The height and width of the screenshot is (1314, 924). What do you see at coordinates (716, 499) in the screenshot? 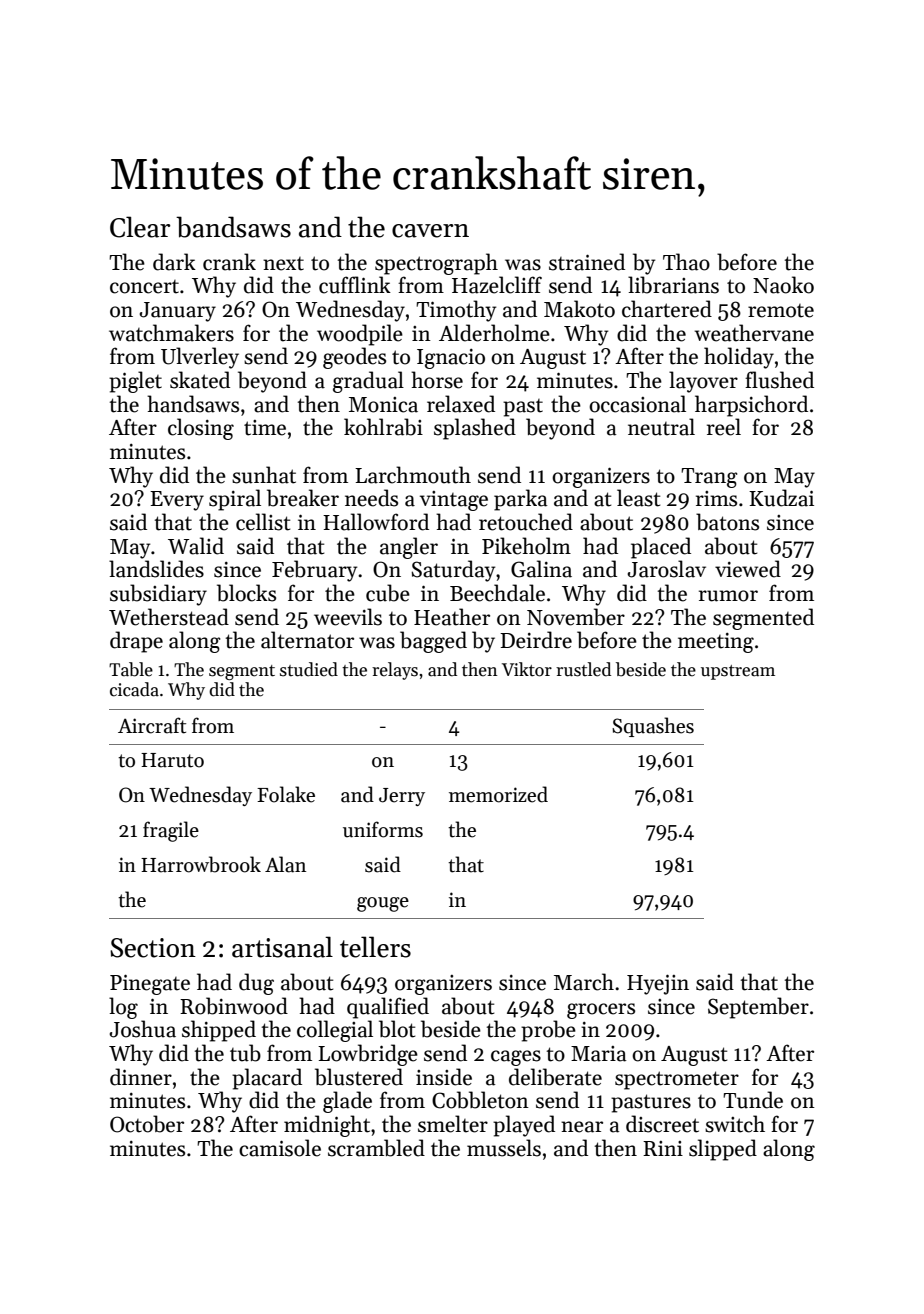
I see `rims` at bounding box center [716, 499].
